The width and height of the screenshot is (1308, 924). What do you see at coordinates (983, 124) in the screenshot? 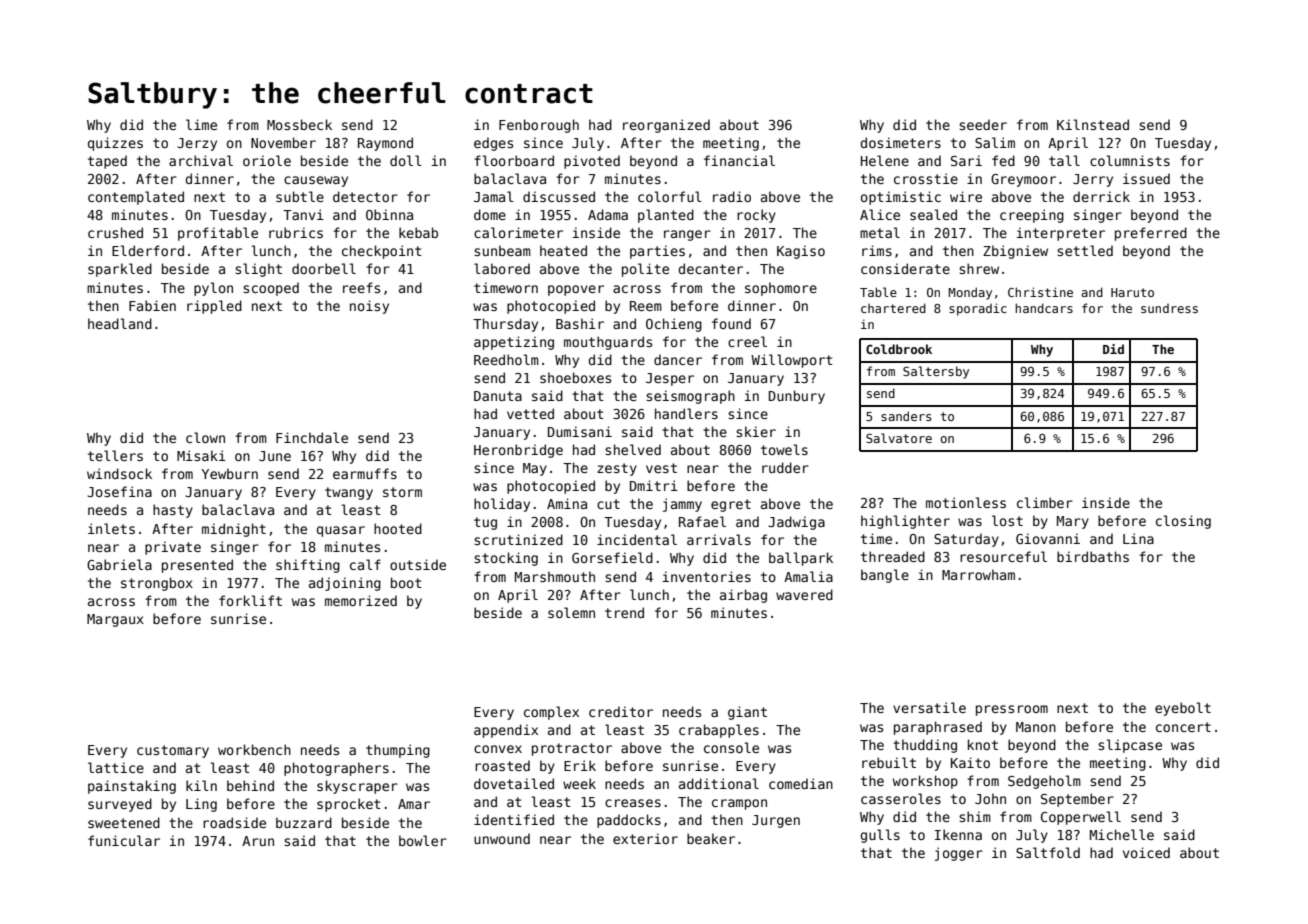
I see `seeder` at bounding box center [983, 124].
